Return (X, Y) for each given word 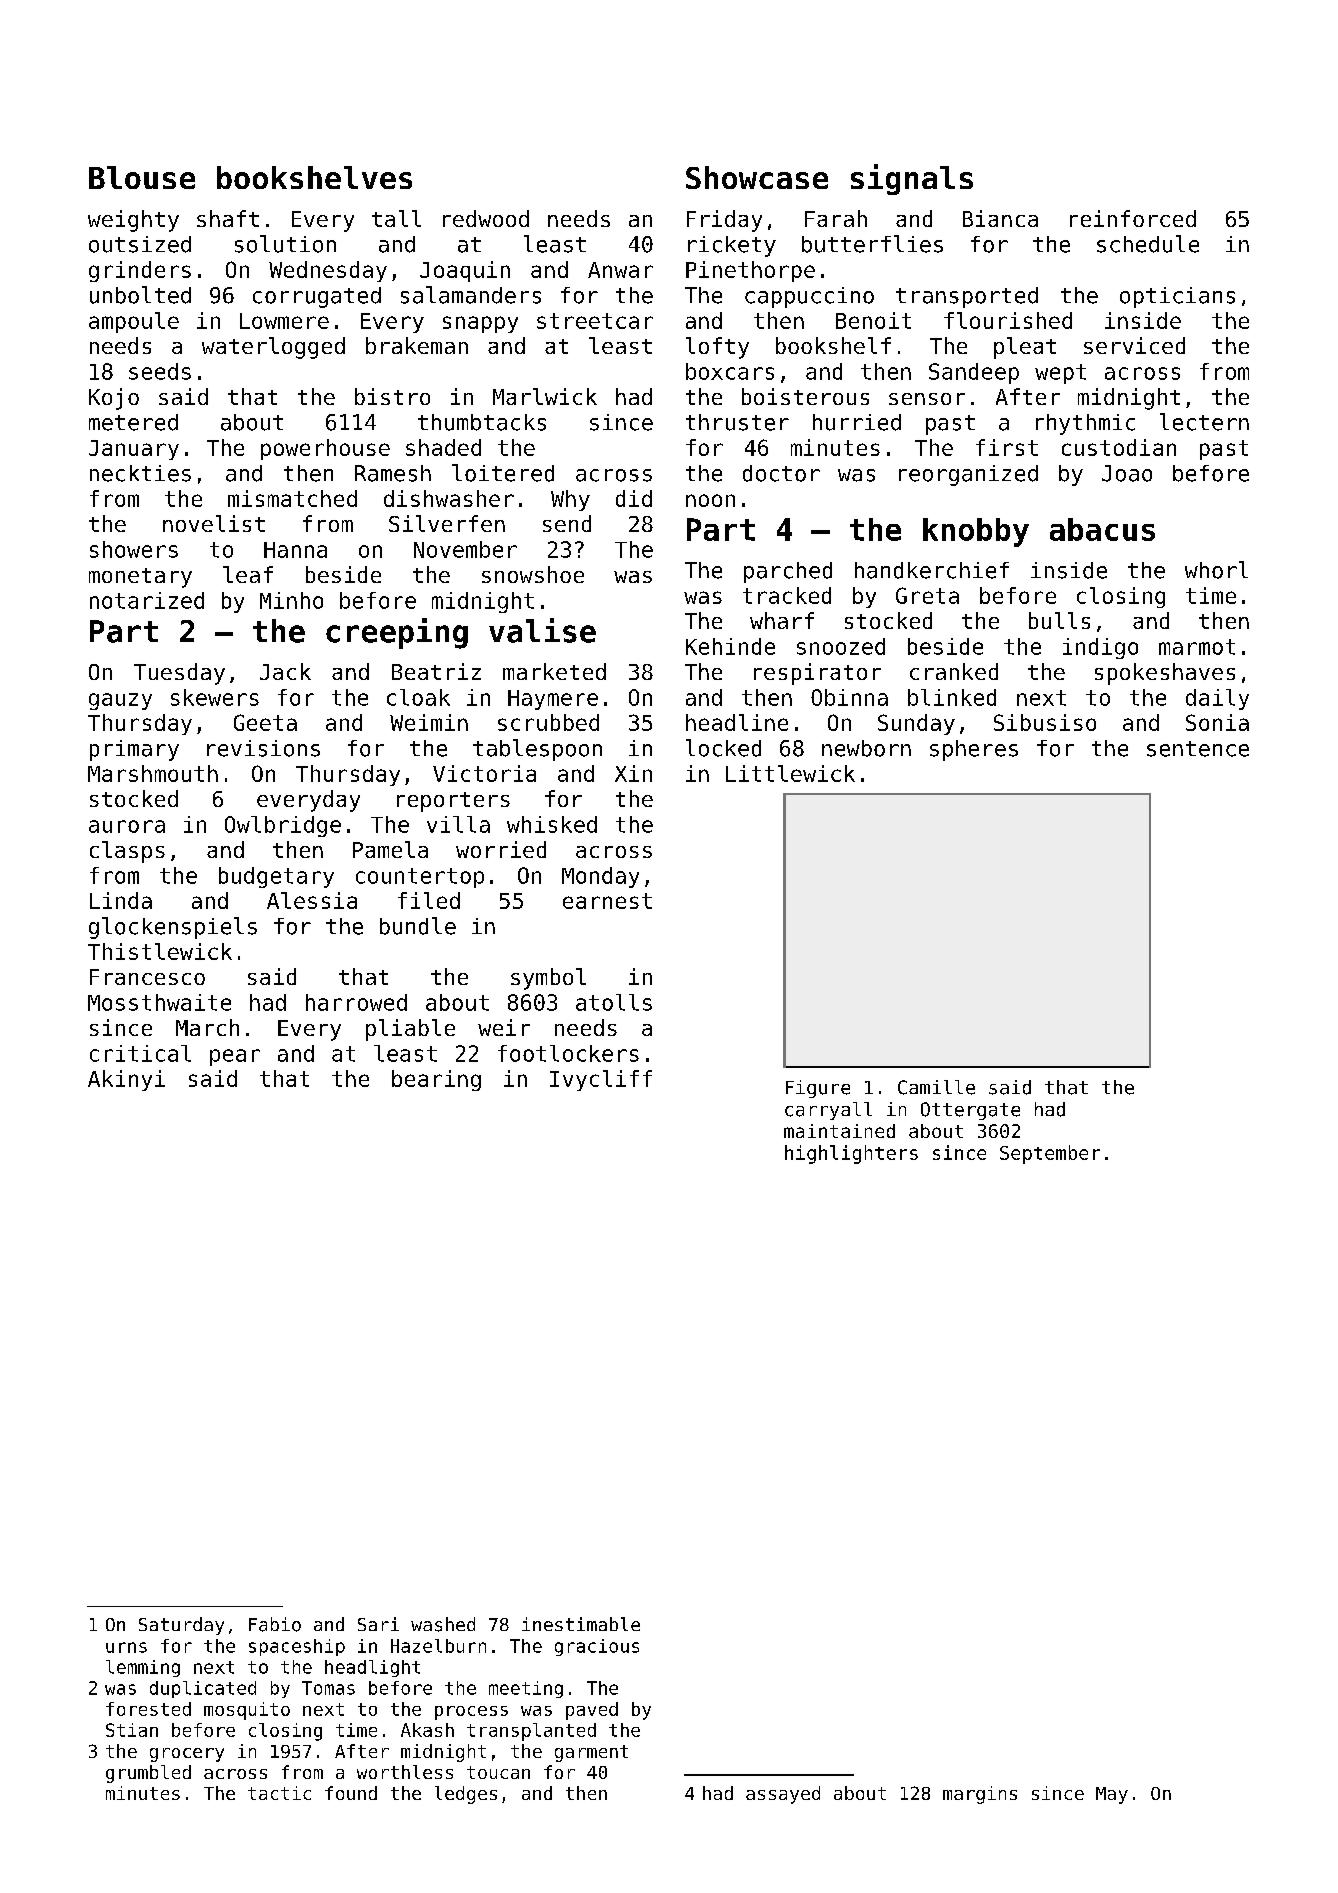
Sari (378, 1624)
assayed (783, 1795)
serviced (1134, 345)
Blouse (142, 177)
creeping (397, 633)
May (1112, 1795)
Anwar (620, 270)
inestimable (581, 1624)
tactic (279, 1793)
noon (710, 500)
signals (912, 179)
